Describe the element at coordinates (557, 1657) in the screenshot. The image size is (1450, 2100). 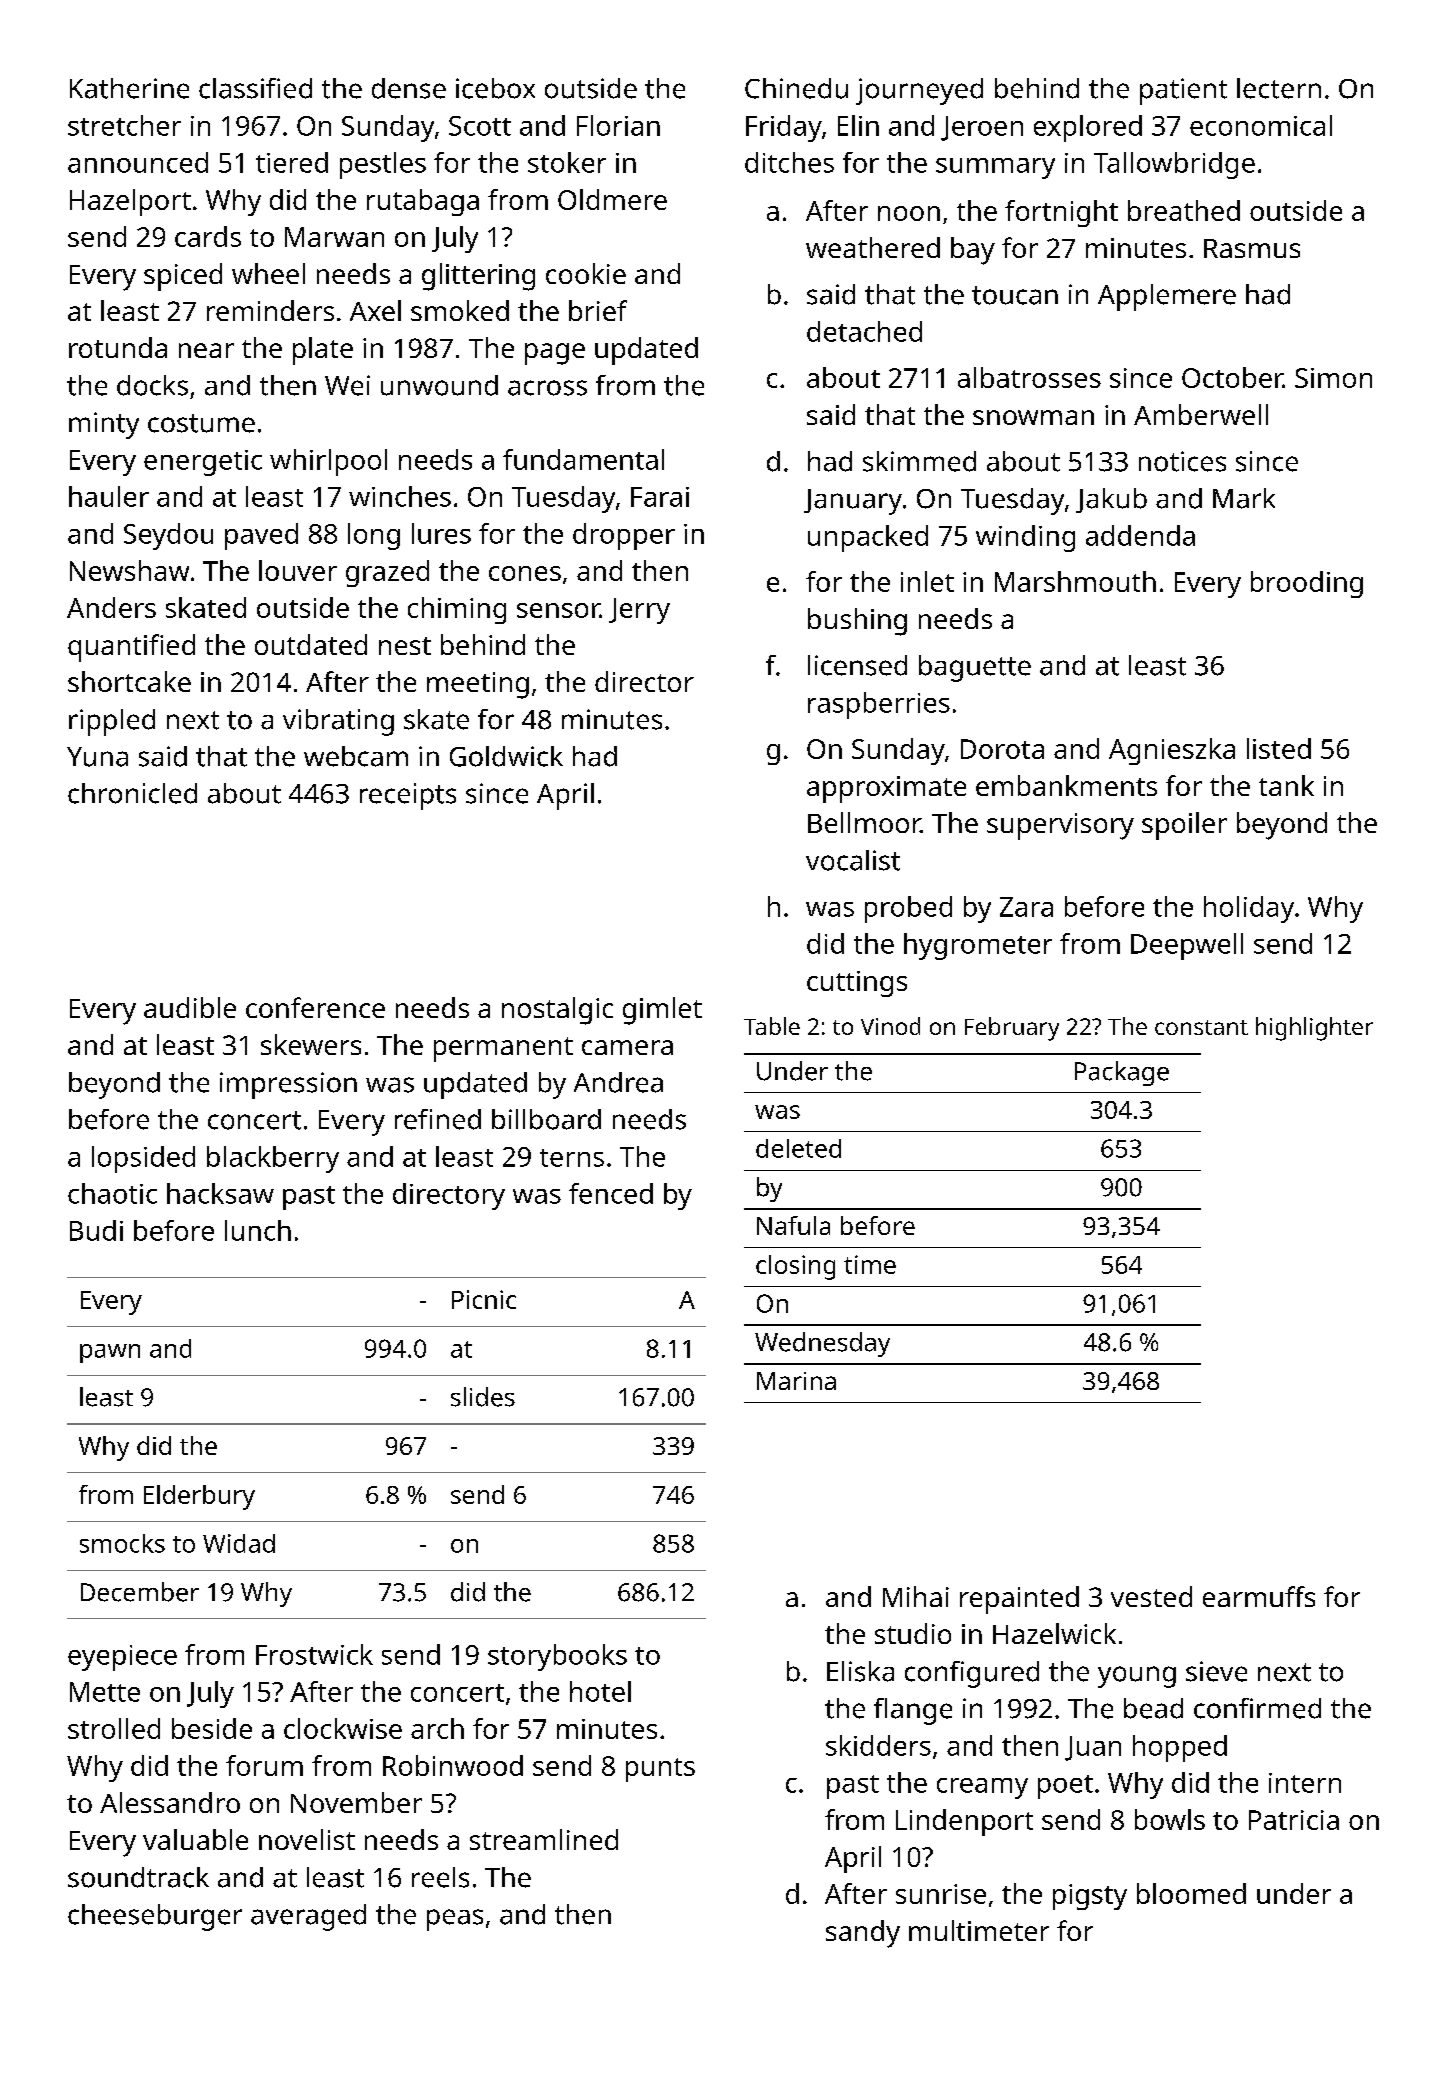
I see `storybooks` at that location.
